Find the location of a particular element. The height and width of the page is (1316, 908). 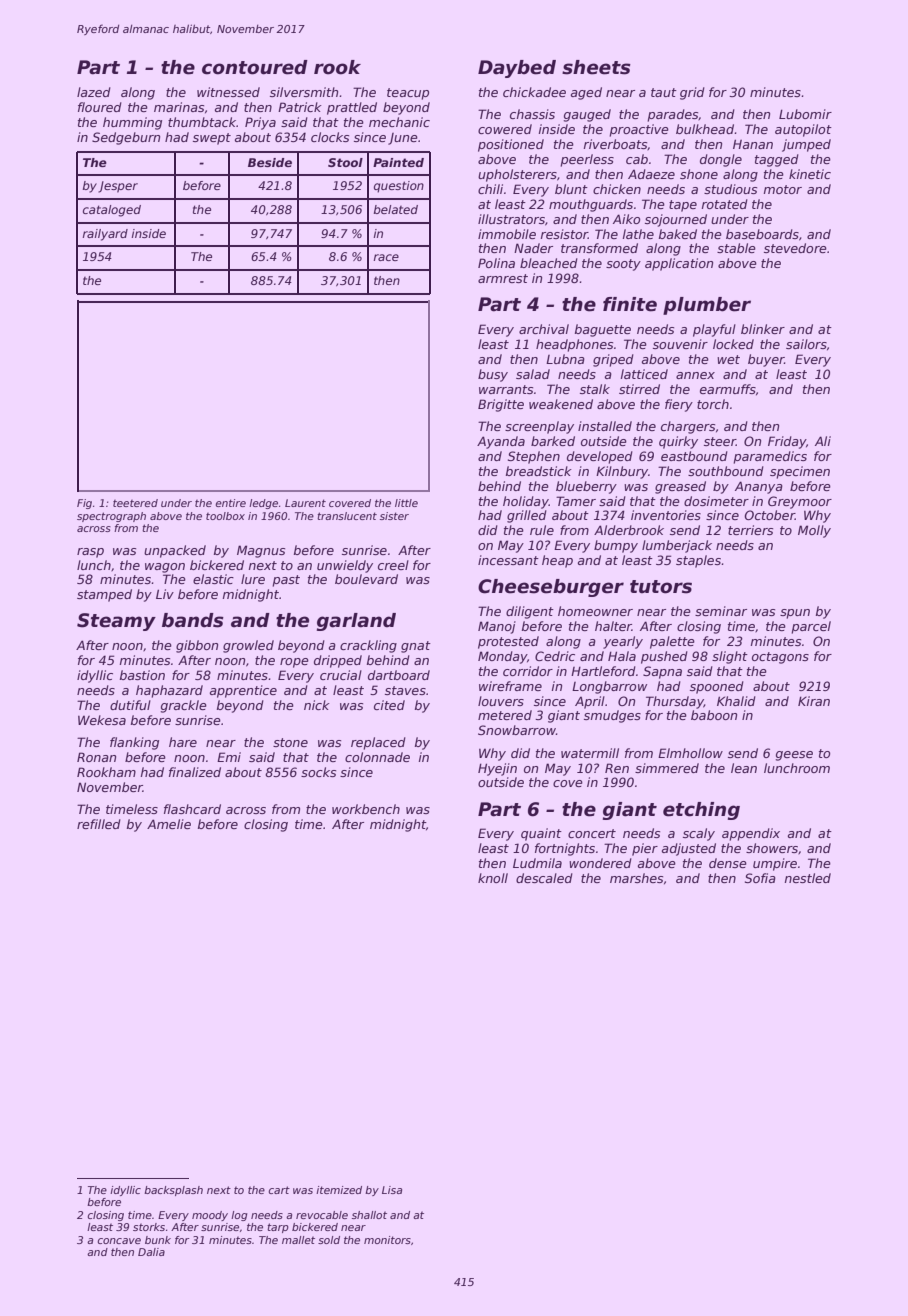

nestled is located at coordinates (808, 878).
